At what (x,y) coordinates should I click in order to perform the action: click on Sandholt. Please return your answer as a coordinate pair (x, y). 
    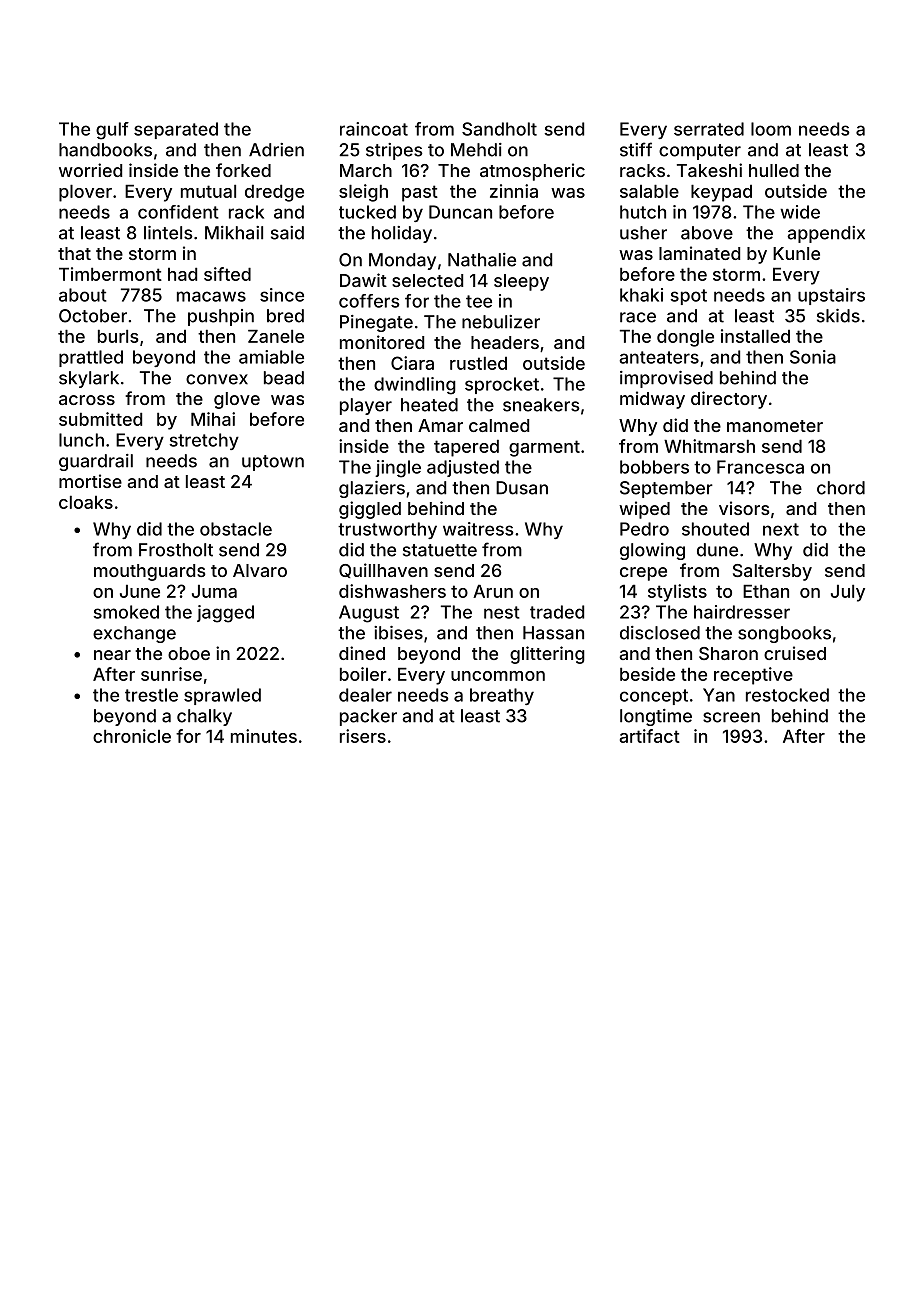
    Looking at the image, I should click on (499, 129).
